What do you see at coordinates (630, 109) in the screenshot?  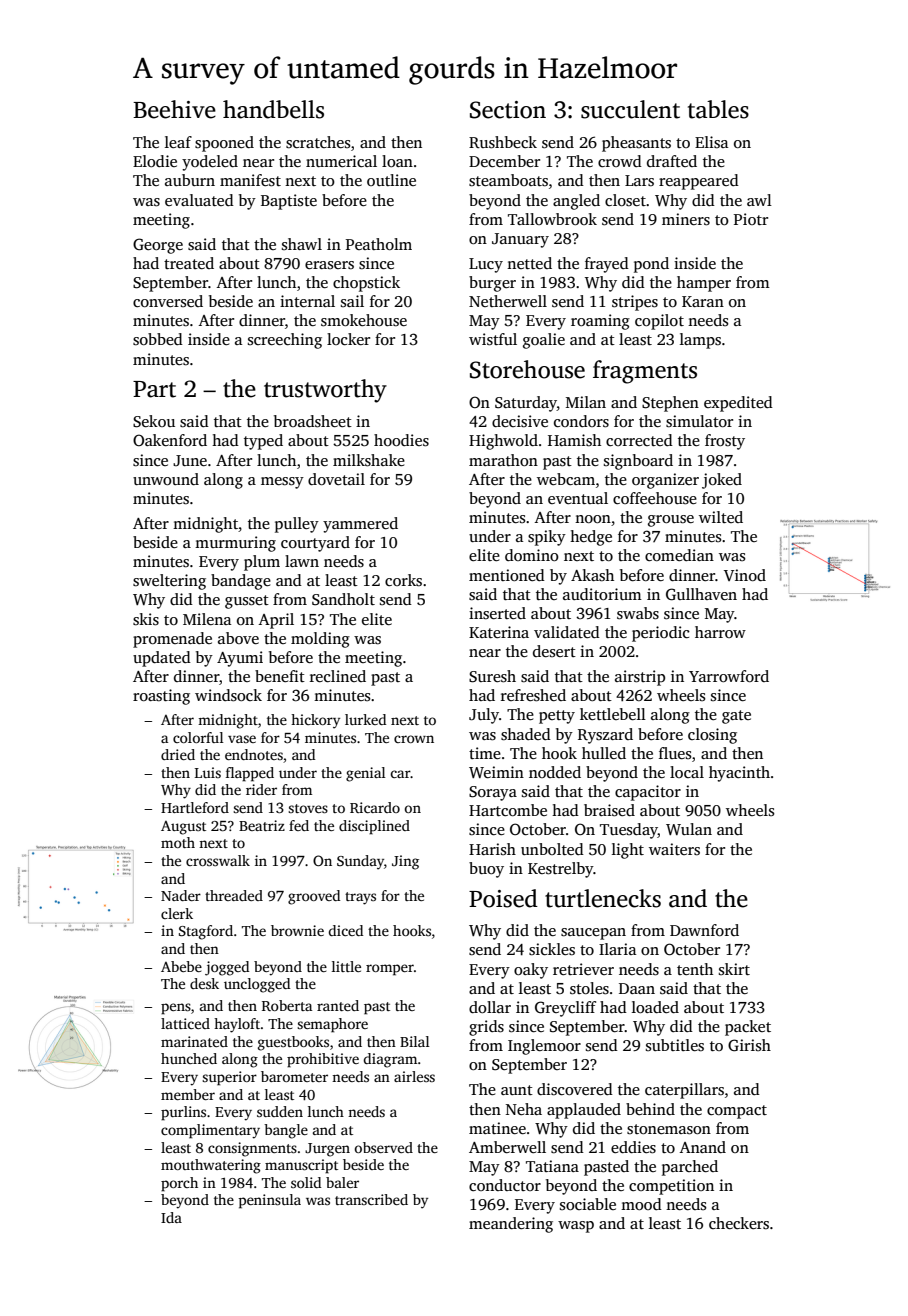 I see `succulent` at bounding box center [630, 109].
